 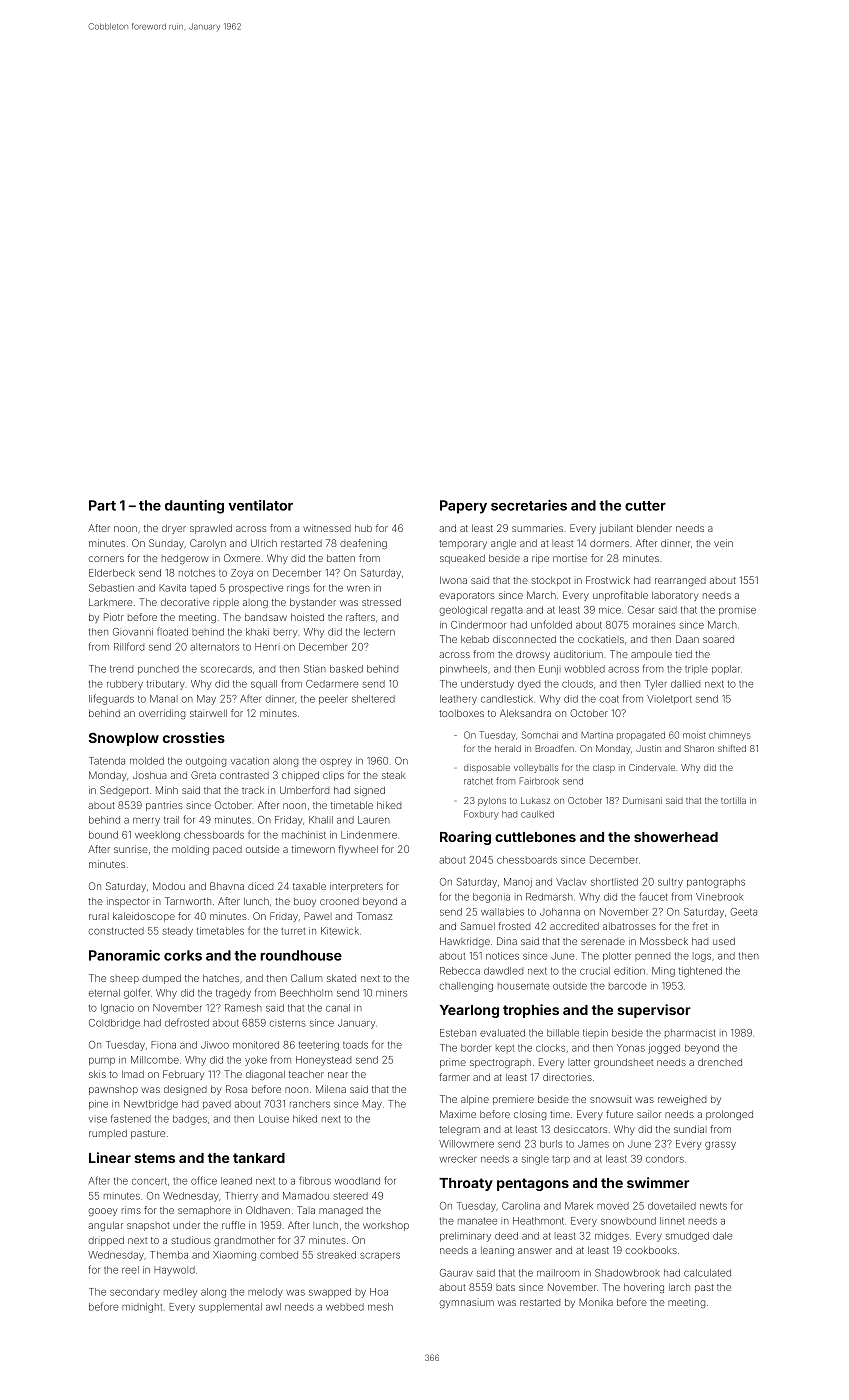 I want to click on woodland, so click(x=357, y=1181).
